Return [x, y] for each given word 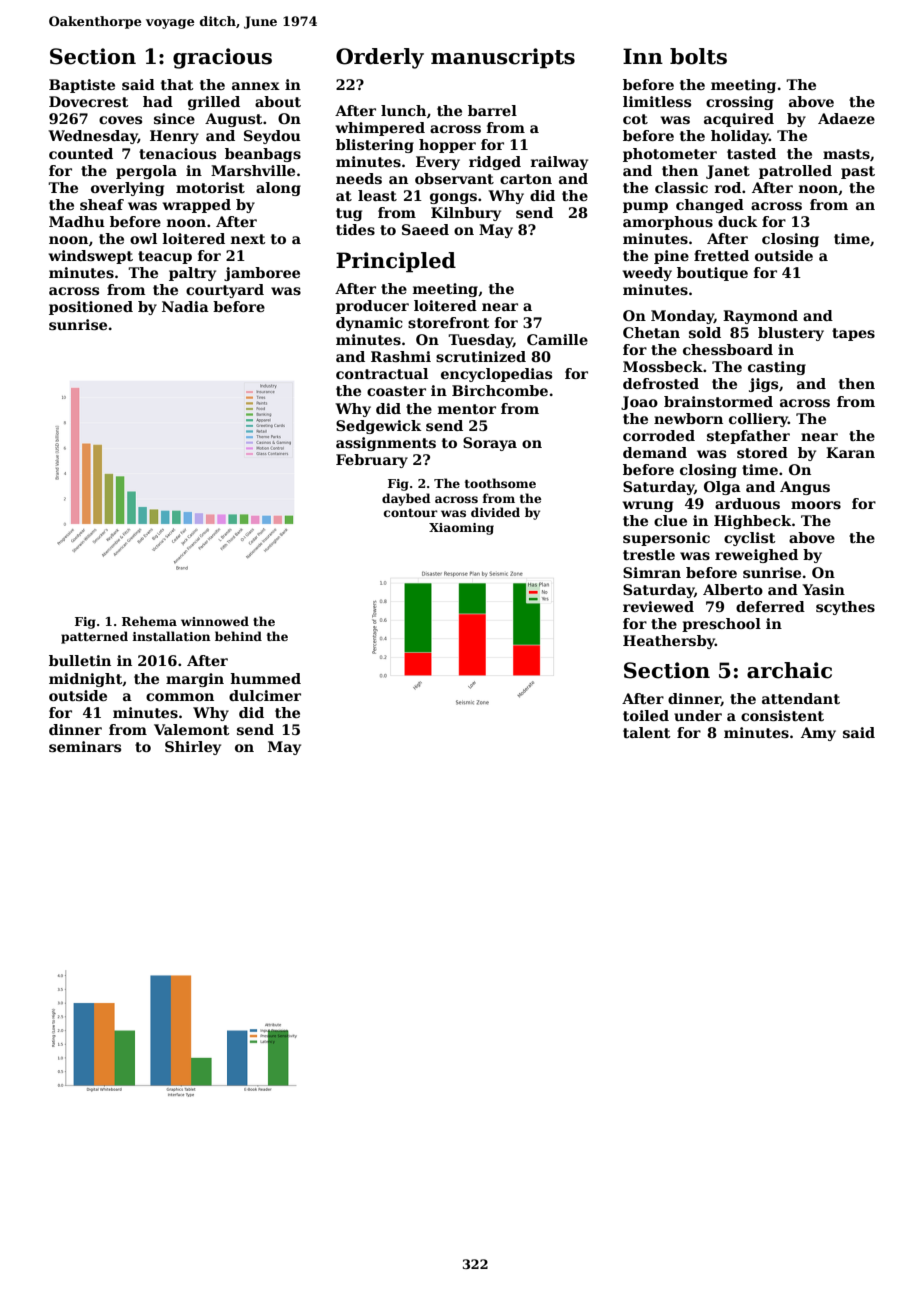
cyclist [750, 539]
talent [647, 732]
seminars [85, 746]
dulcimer [265, 695]
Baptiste [82, 86]
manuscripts [503, 58]
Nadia [185, 306]
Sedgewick [378, 427]
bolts [698, 56]
